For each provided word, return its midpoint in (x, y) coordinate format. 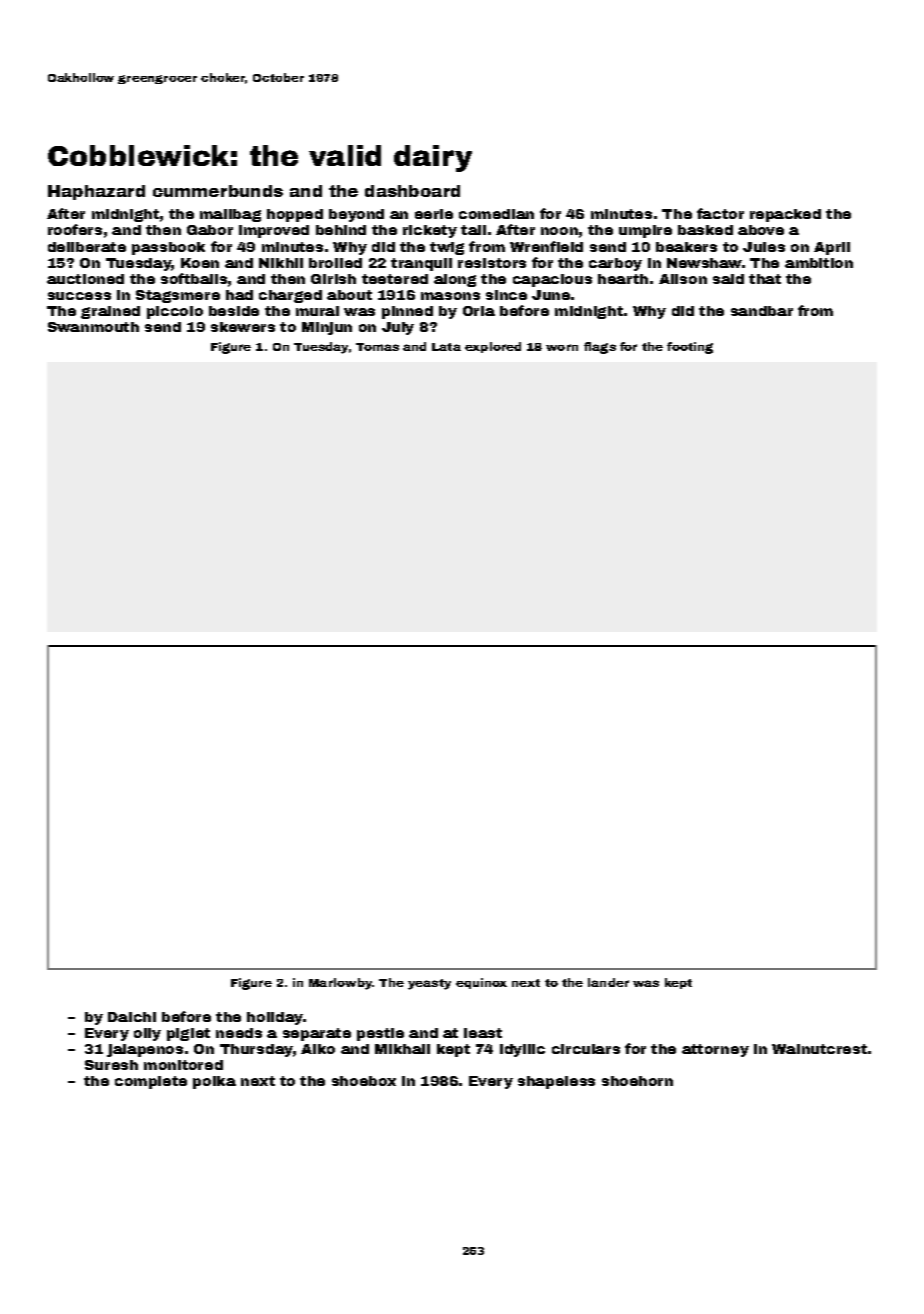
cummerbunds (218, 191)
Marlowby (340, 984)
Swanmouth (93, 327)
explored (493, 347)
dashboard (412, 191)
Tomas (377, 347)
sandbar (762, 311)
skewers (243, 327)
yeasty (429, 984)
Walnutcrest (819, 1049)
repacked (785, 215)
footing (690, 348)
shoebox (364, 1081)
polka (214, 1082)
